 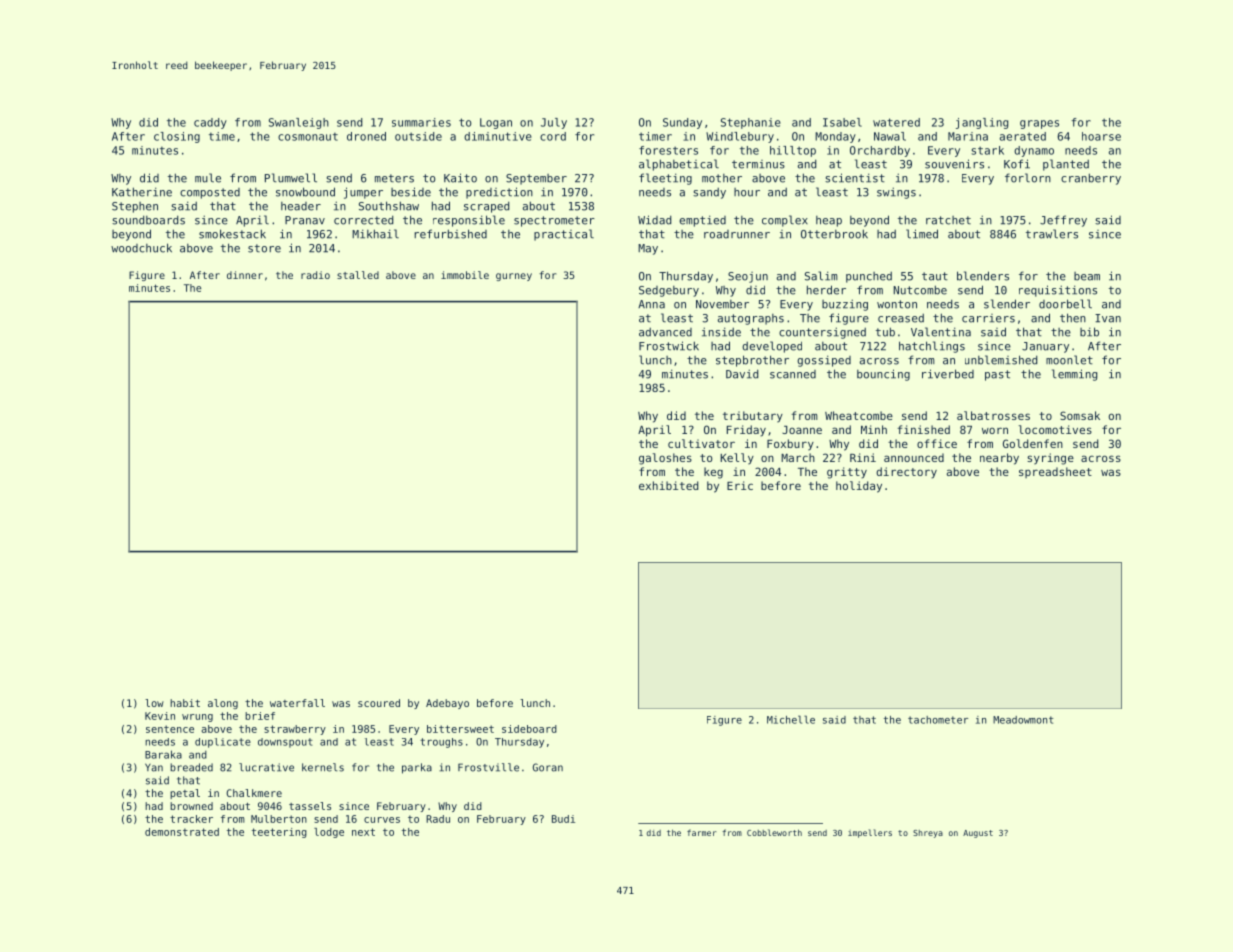 I want to click on store, so click(x=264, y=248).
